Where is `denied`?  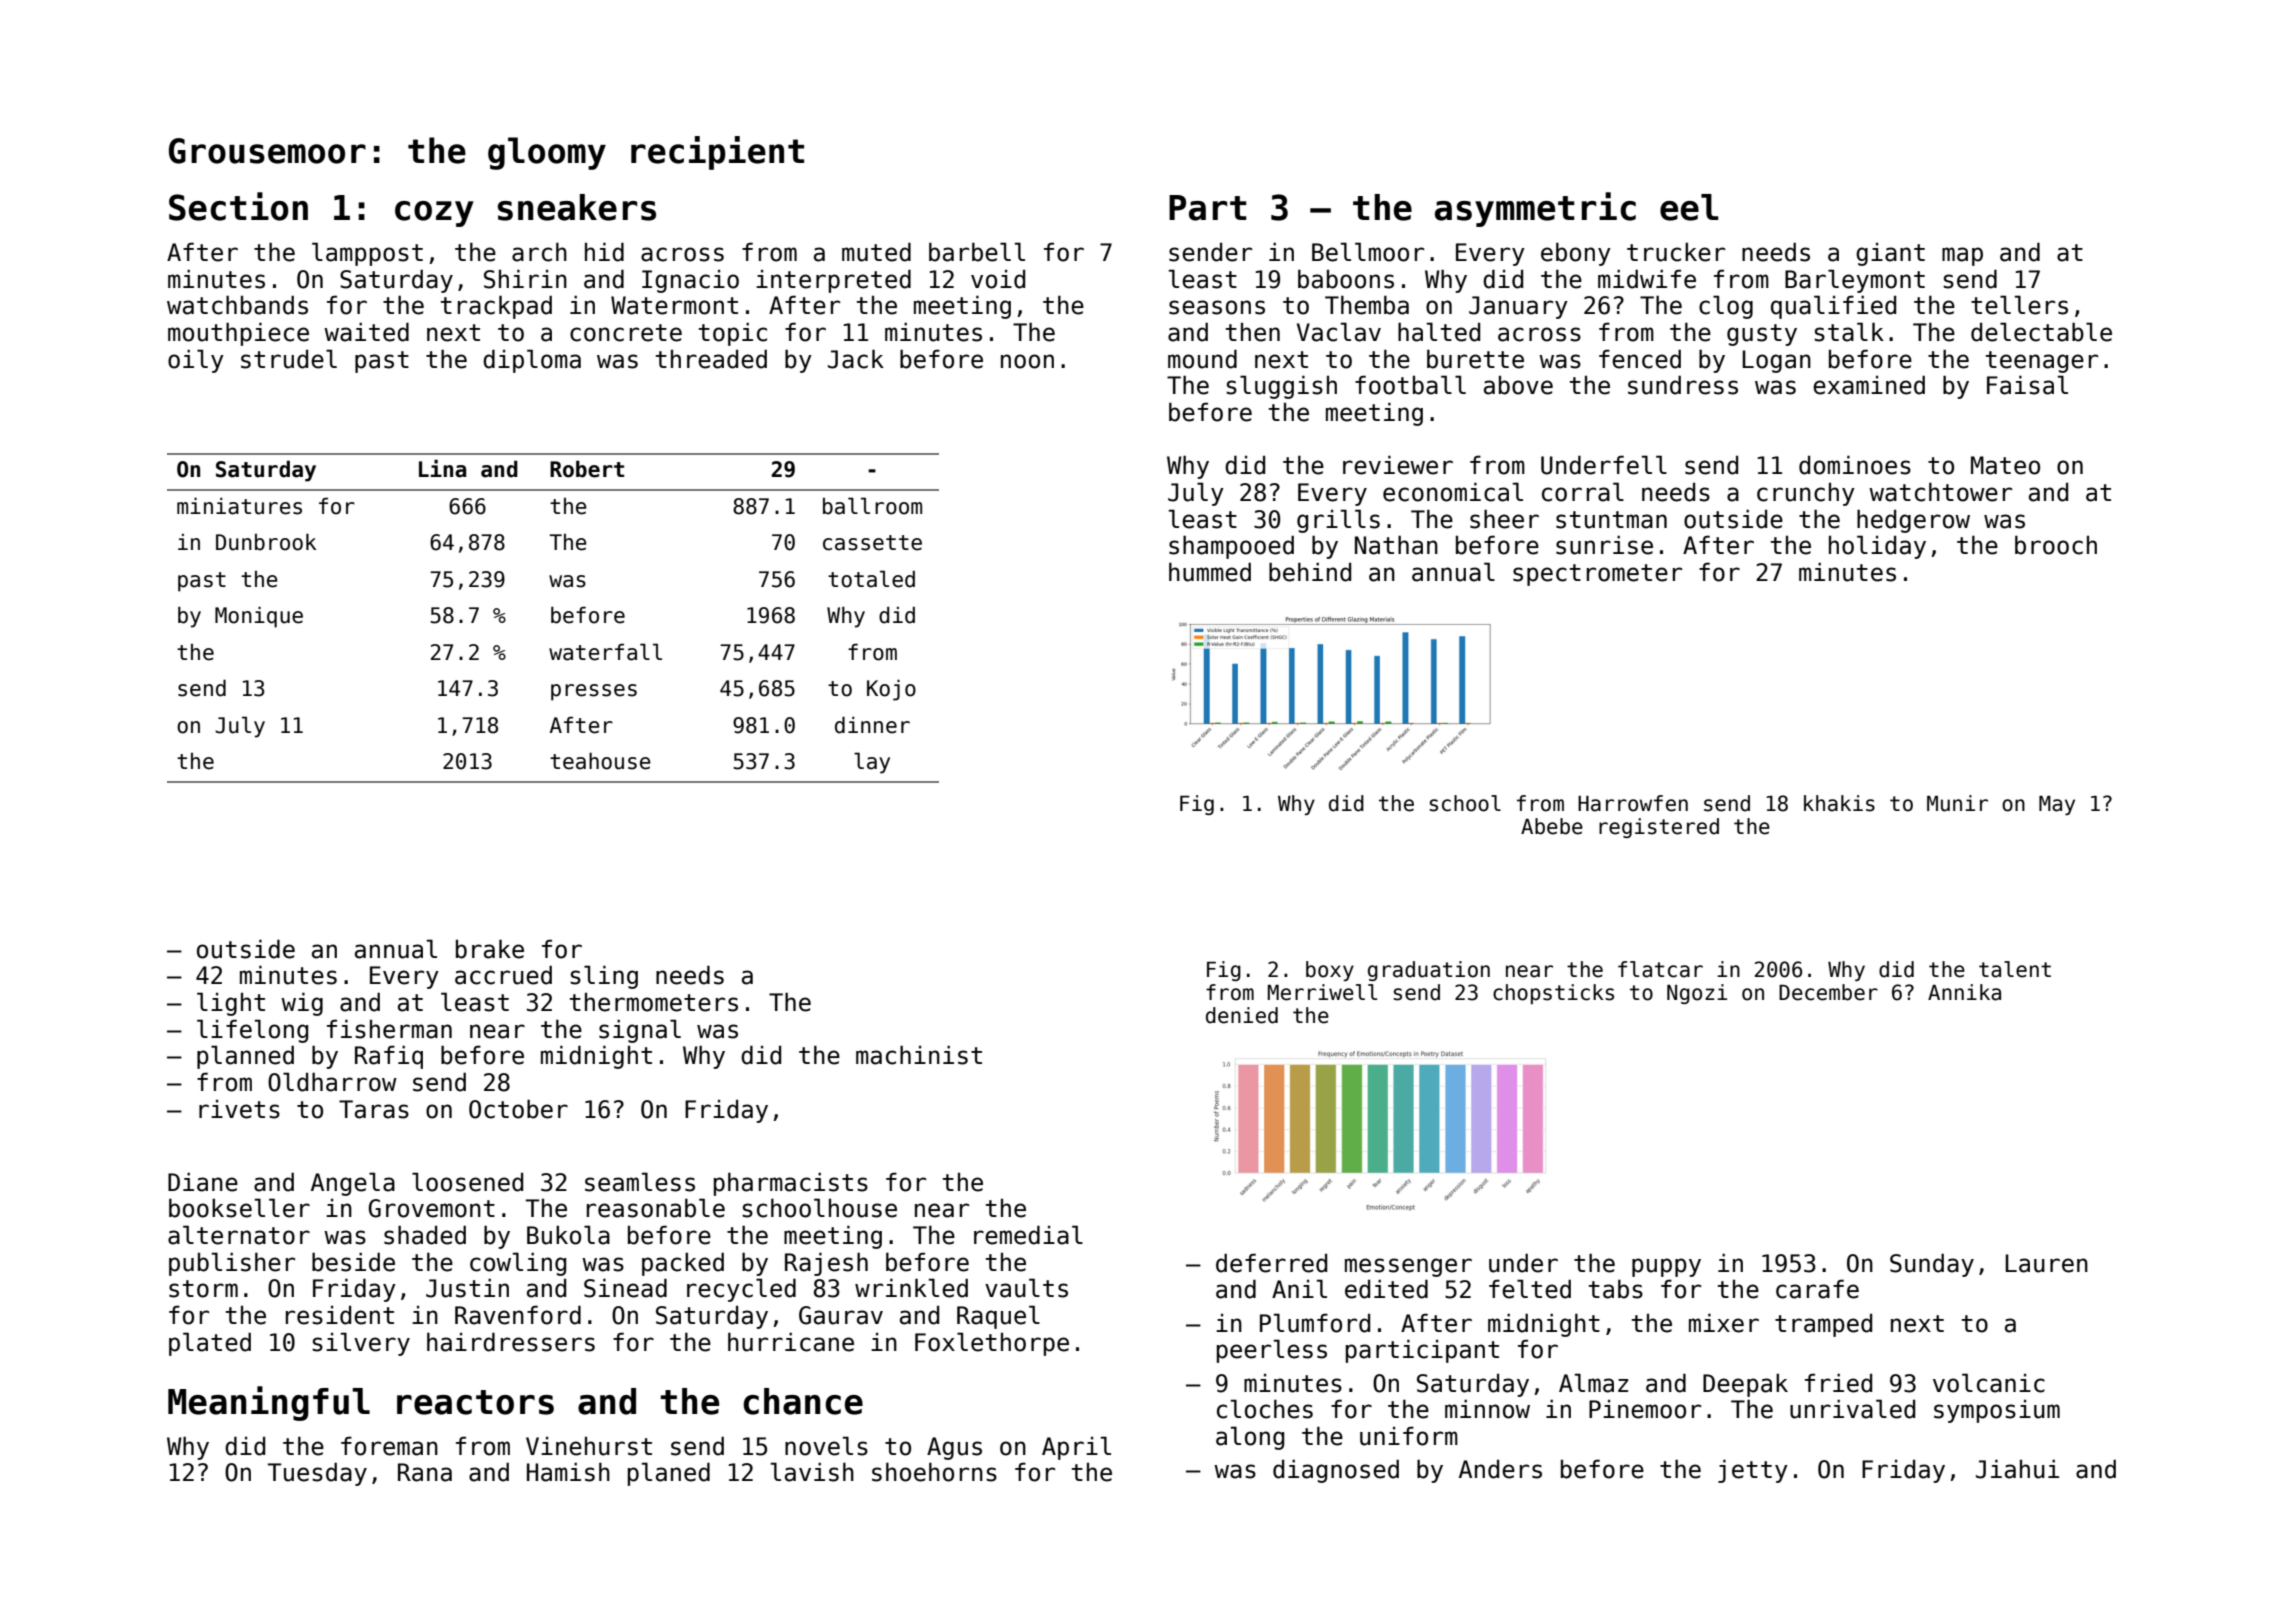
denied is located at coordinates (1242, 1015).
